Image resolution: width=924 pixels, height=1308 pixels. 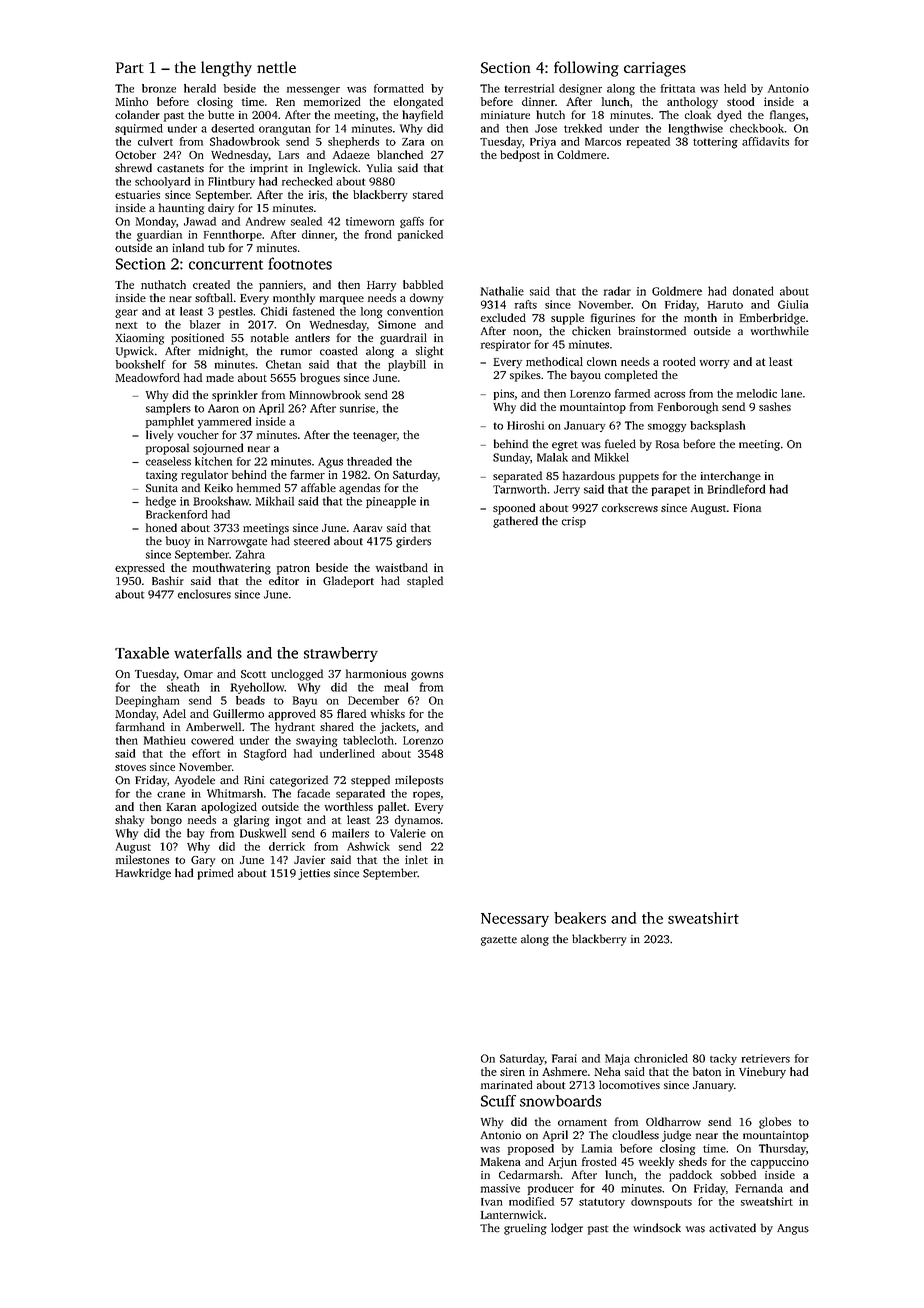 I want to click on grueling, so click(x=525, y=1229).
